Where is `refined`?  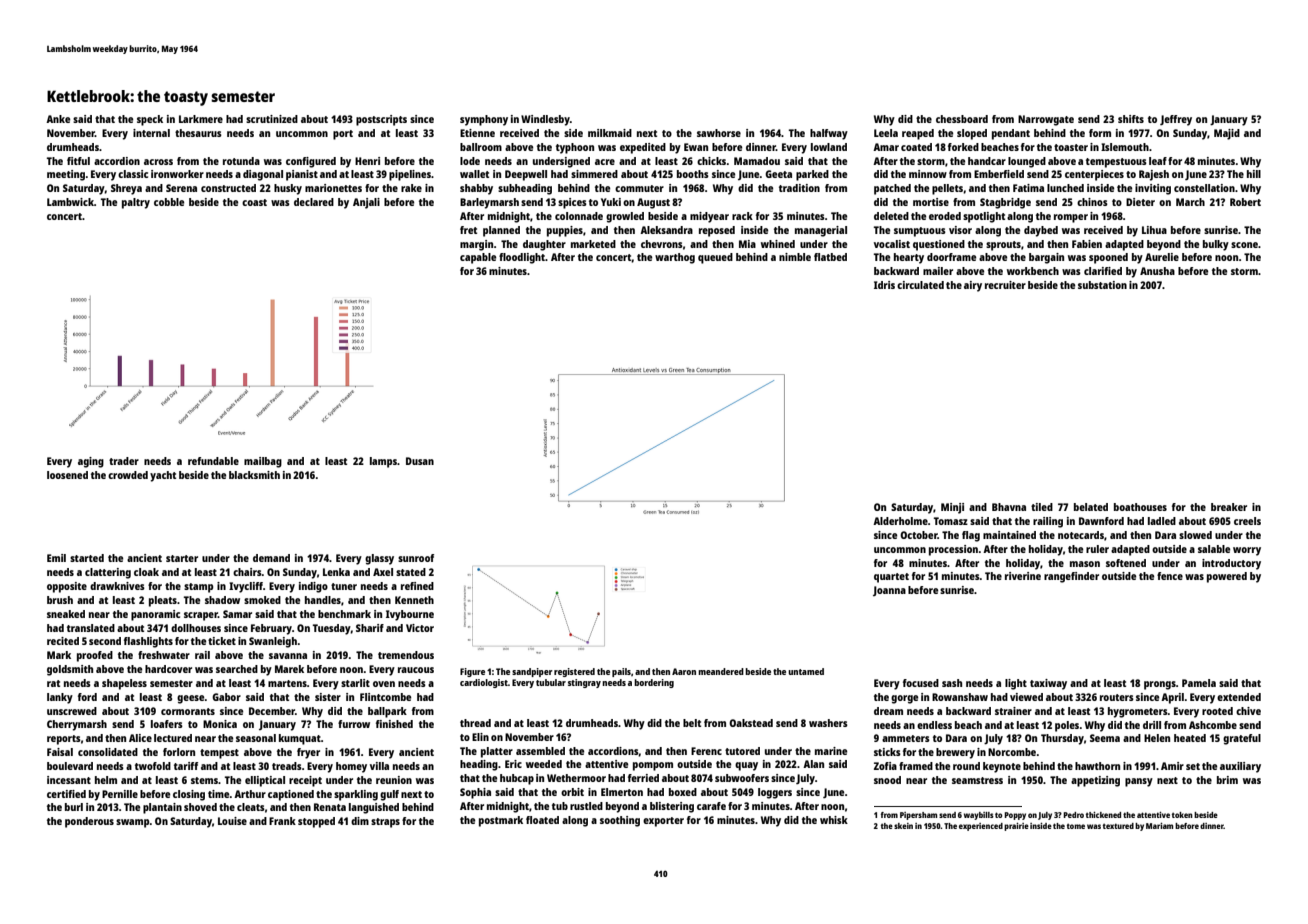 refined is located at coordinates (417, 586).
